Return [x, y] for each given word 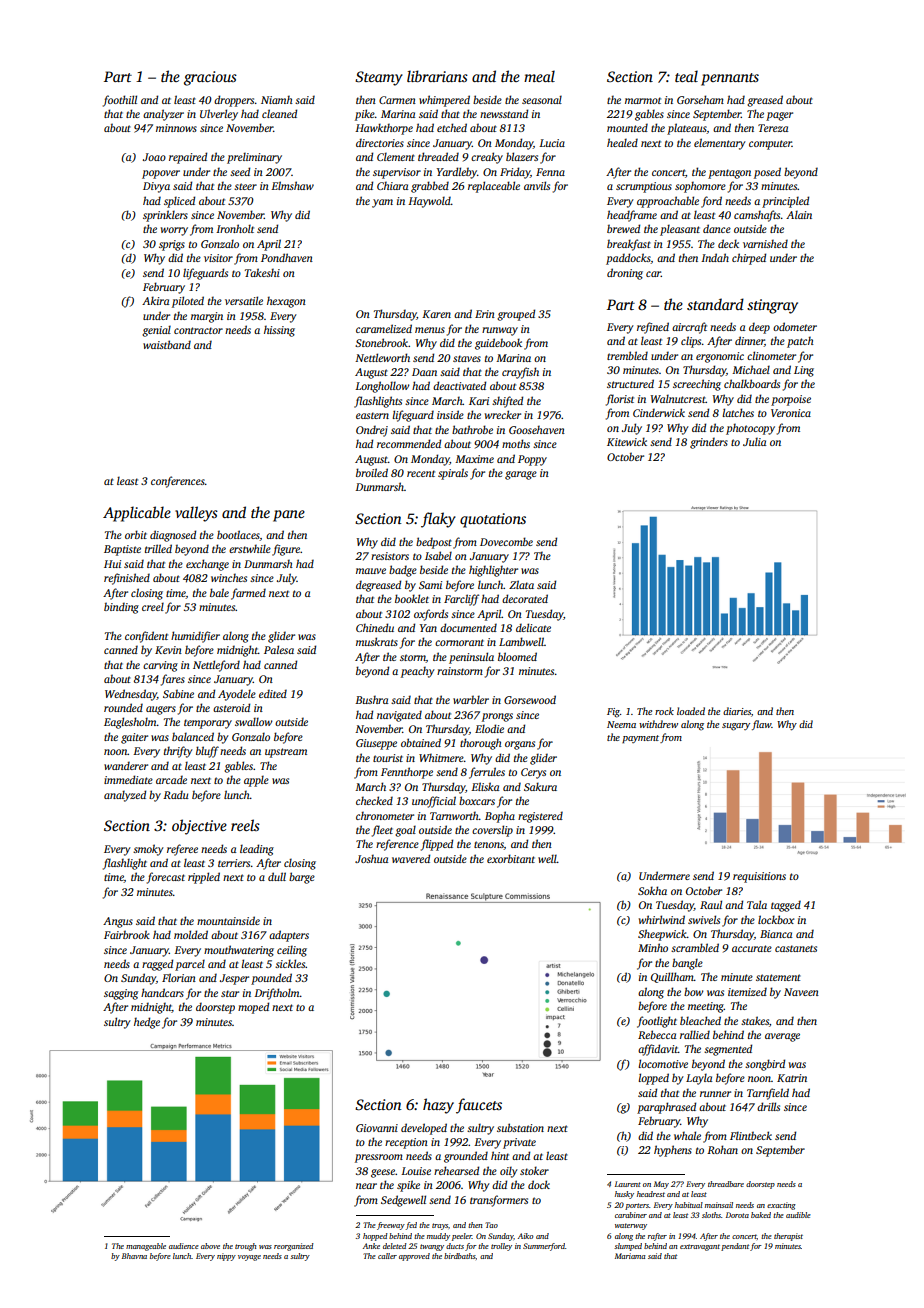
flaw [761, 725]
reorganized [294, 1247]
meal [539, 76]
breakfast [629, 245]
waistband [167, 344]
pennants [730, 79]
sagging [121, 994]
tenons [489, 845]
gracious [210, 78]
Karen [436, 314]
